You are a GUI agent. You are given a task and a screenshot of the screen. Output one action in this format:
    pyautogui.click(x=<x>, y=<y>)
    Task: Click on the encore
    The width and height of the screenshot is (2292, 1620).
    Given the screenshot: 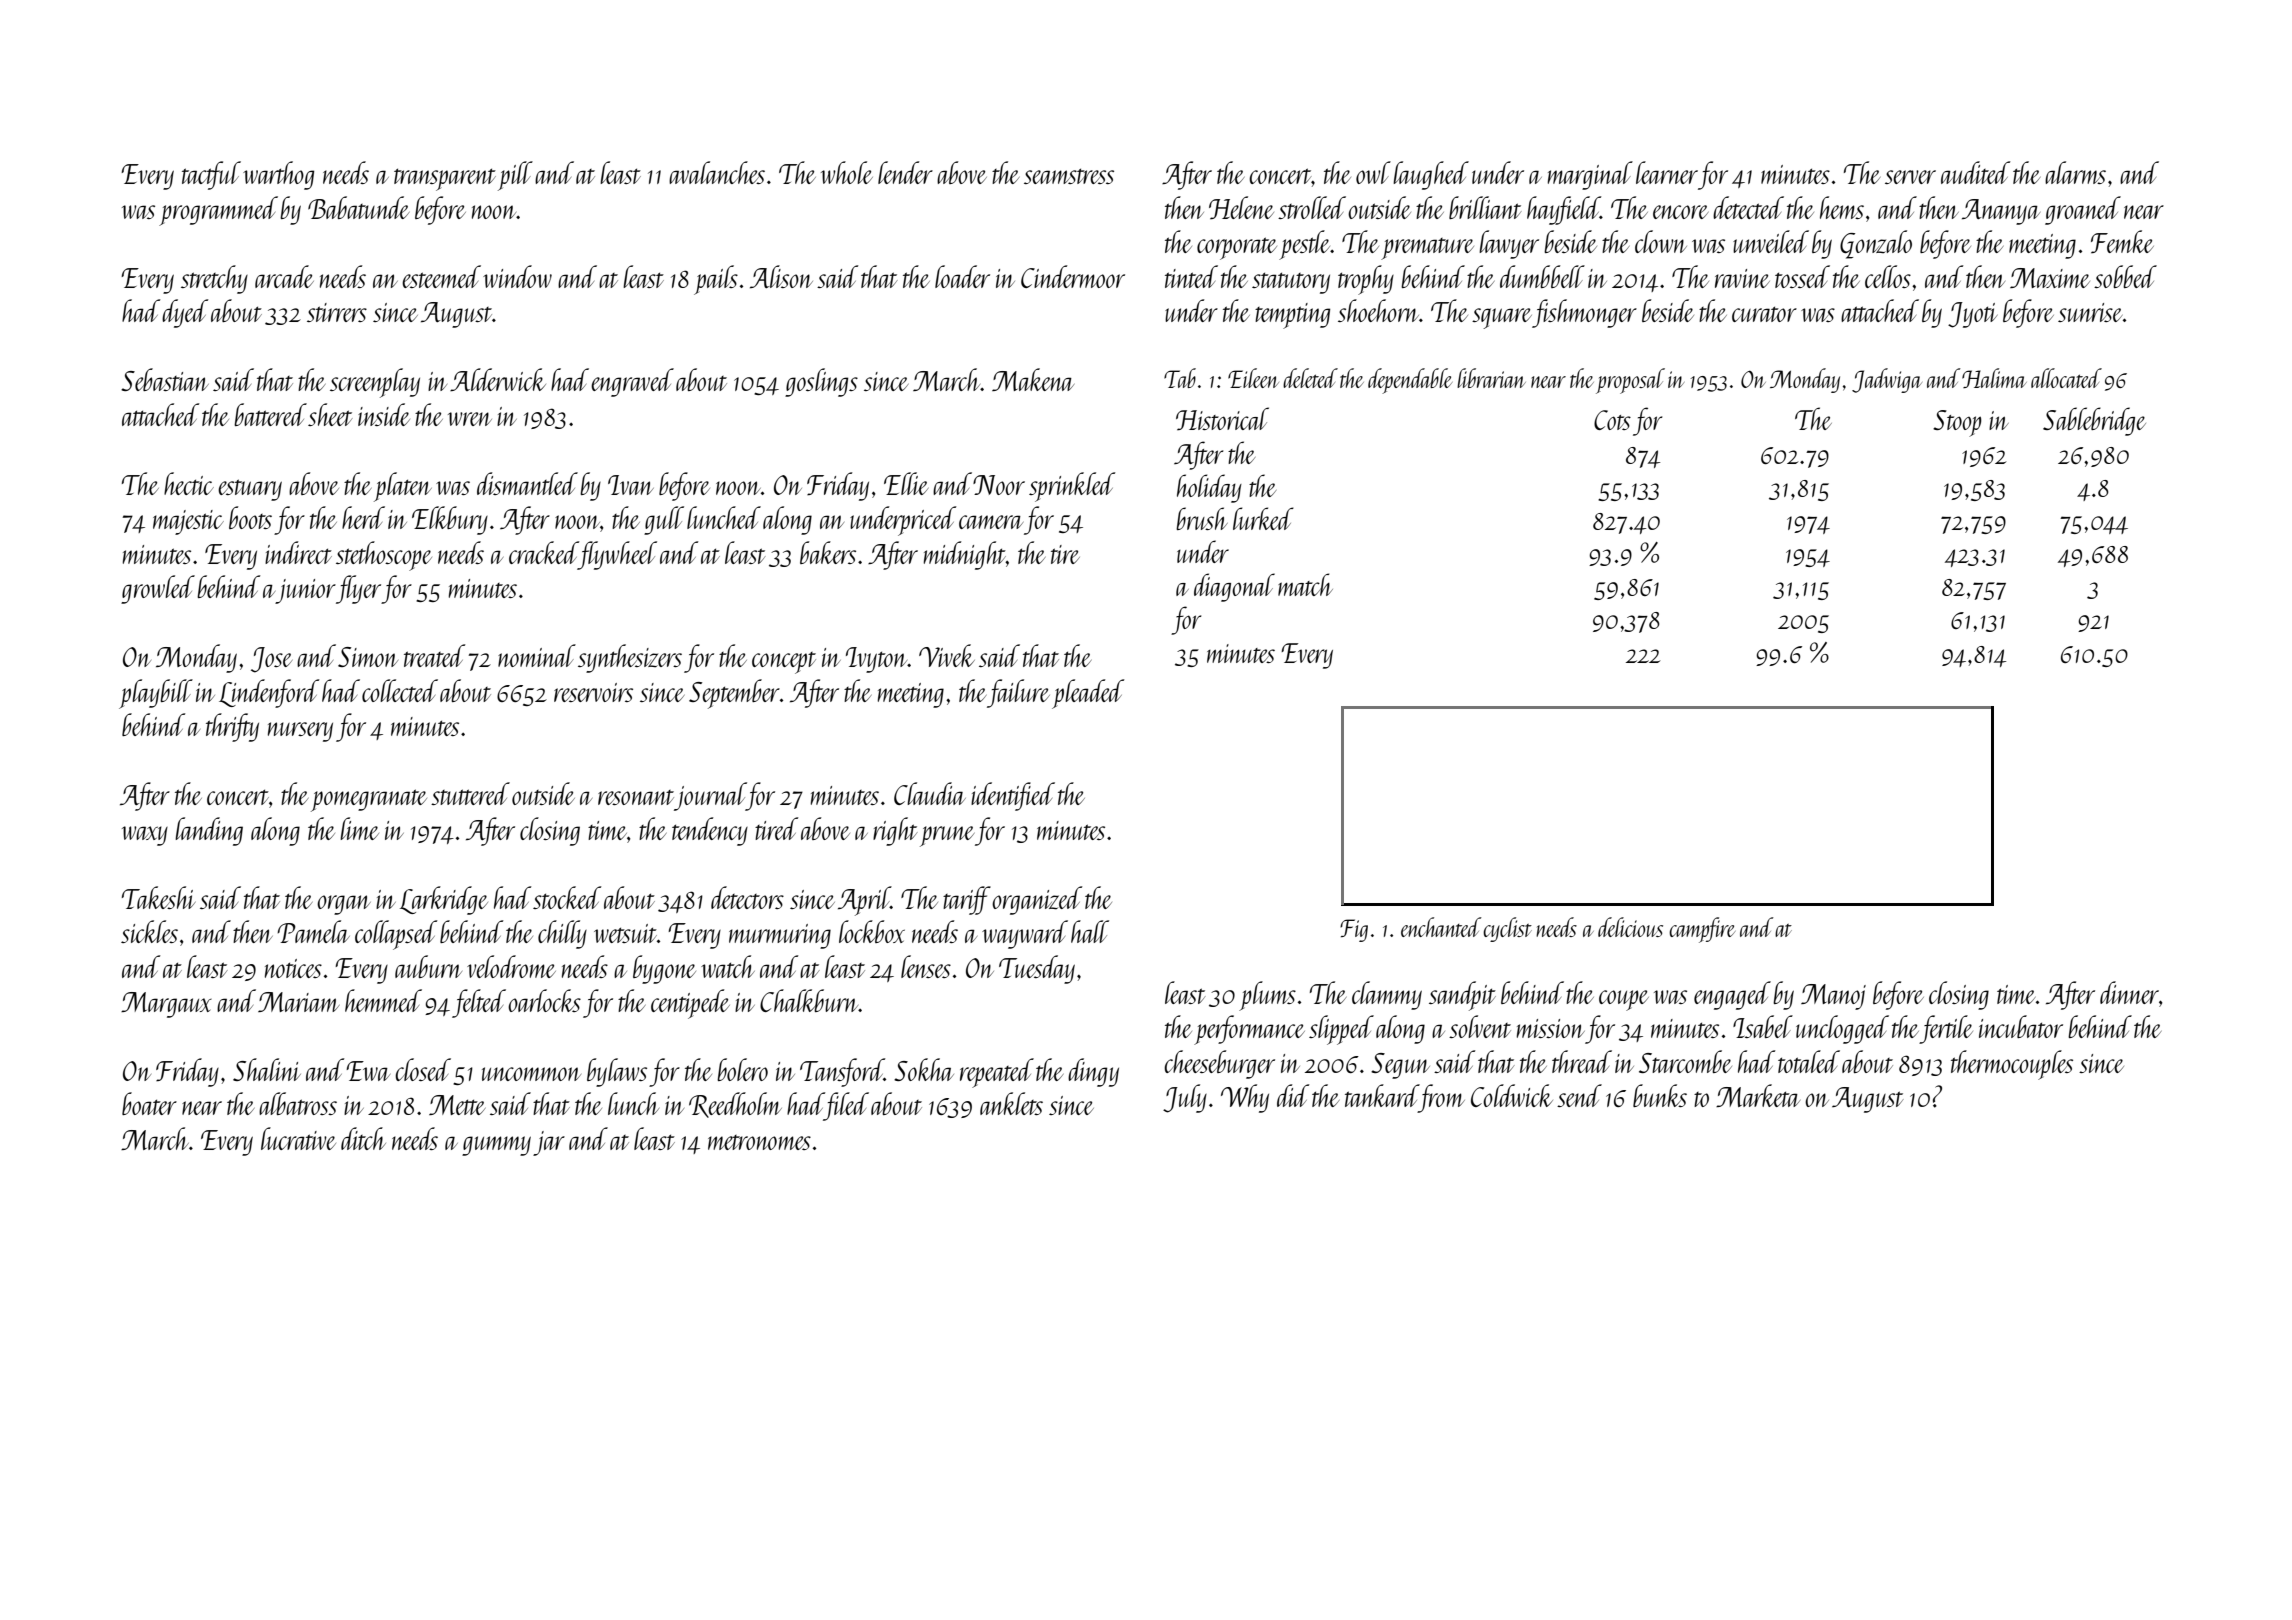 What is the action you would take?
    pyautogui.click(x=1680, y=212)
